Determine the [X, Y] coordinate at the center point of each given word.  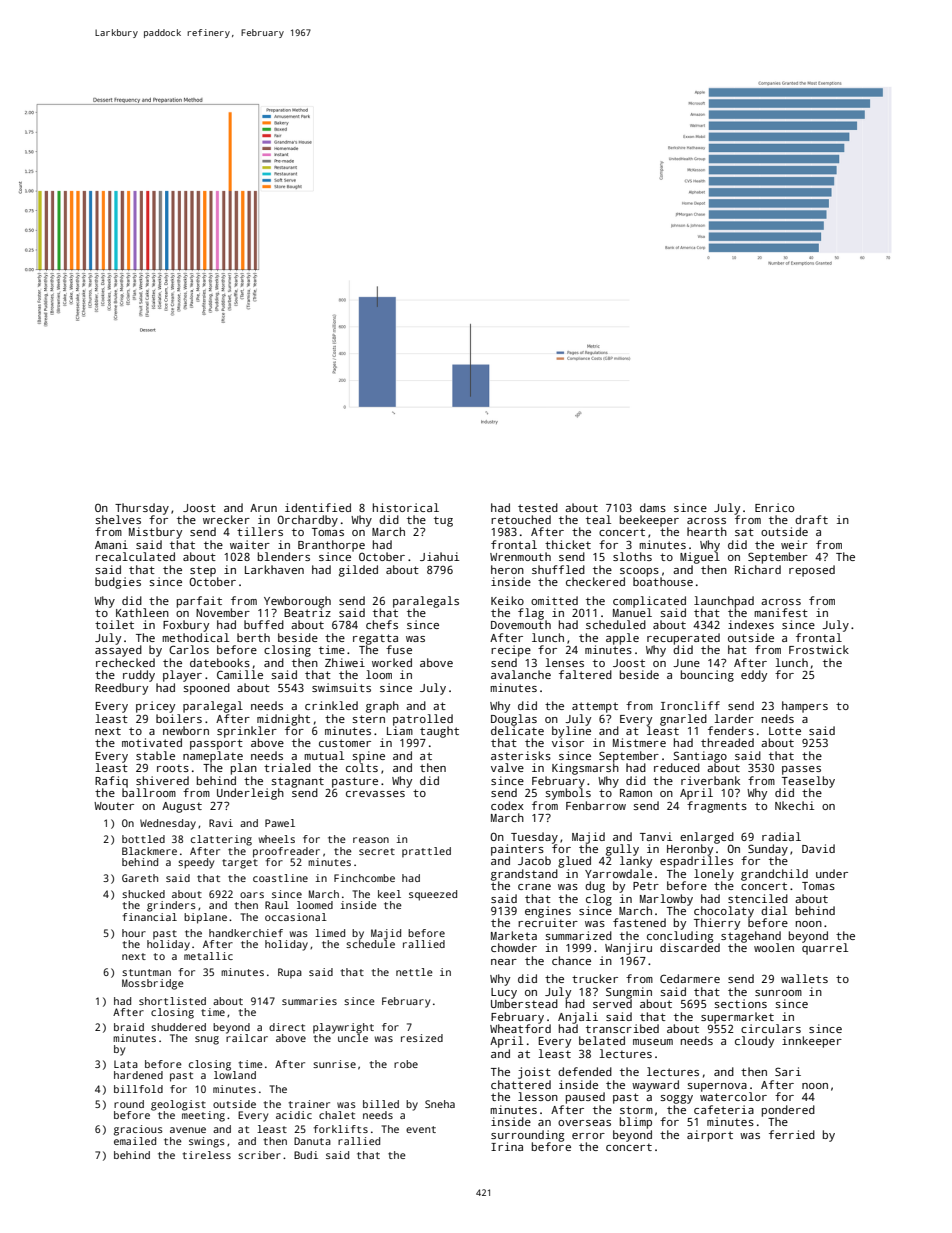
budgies [118, 583]
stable [155, 755]
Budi [306, 1155]
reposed [812, 571]
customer [345, 743]
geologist [178, 1105]
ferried [792, 1134]
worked [392, 662]
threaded [727, 742]
